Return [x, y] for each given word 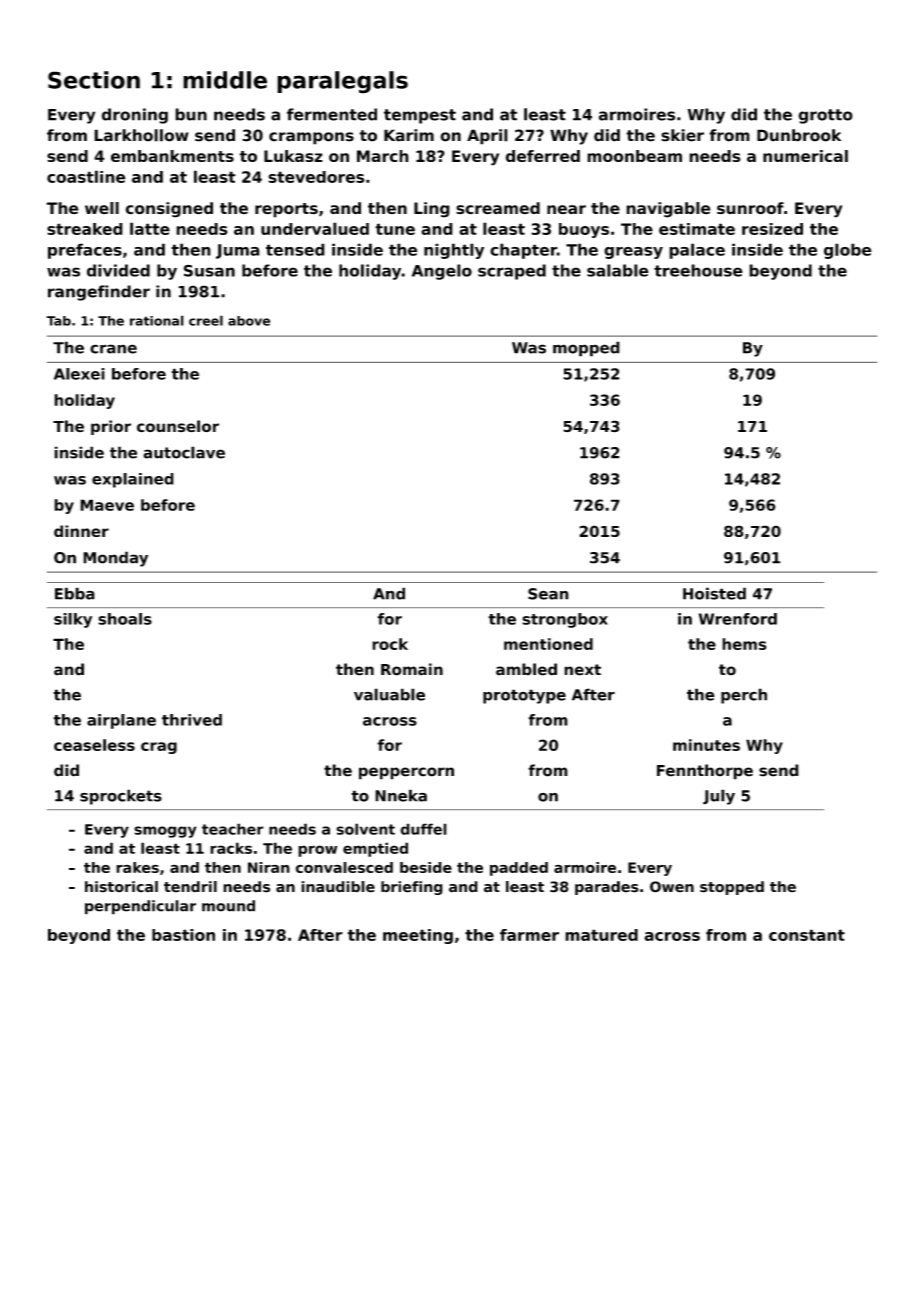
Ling [432, 210]
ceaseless [94, 745]
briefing [412, 888]
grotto [825, 116]
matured [601, 935]
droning [135, 116]
